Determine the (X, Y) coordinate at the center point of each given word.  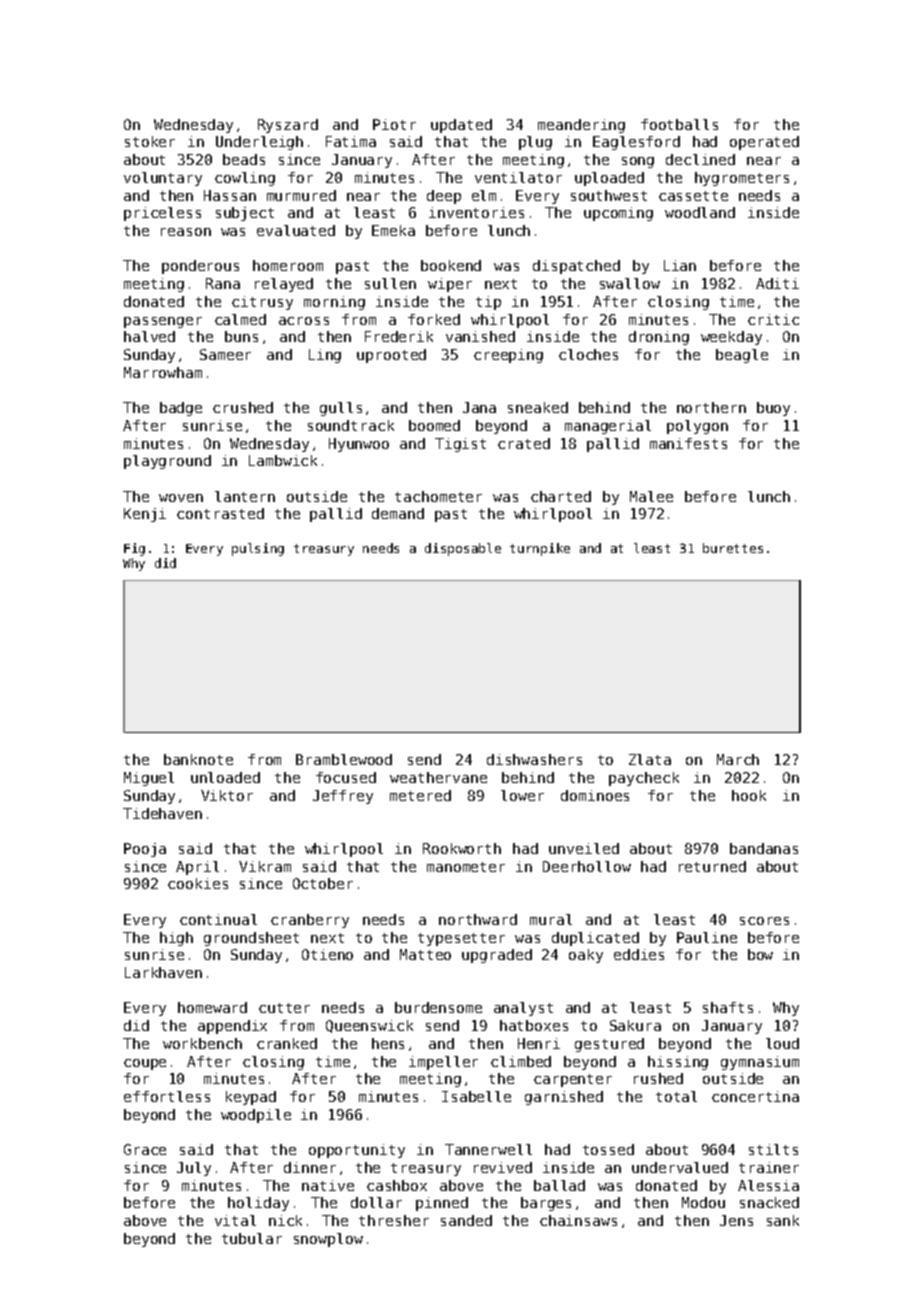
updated (461, 126)
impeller (443, 1063)
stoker (150, 141)
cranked (287, 1043)
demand (398, 513)
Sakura (635, 1025)
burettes (733, 548)
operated (764, 143)
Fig (134, 549)
